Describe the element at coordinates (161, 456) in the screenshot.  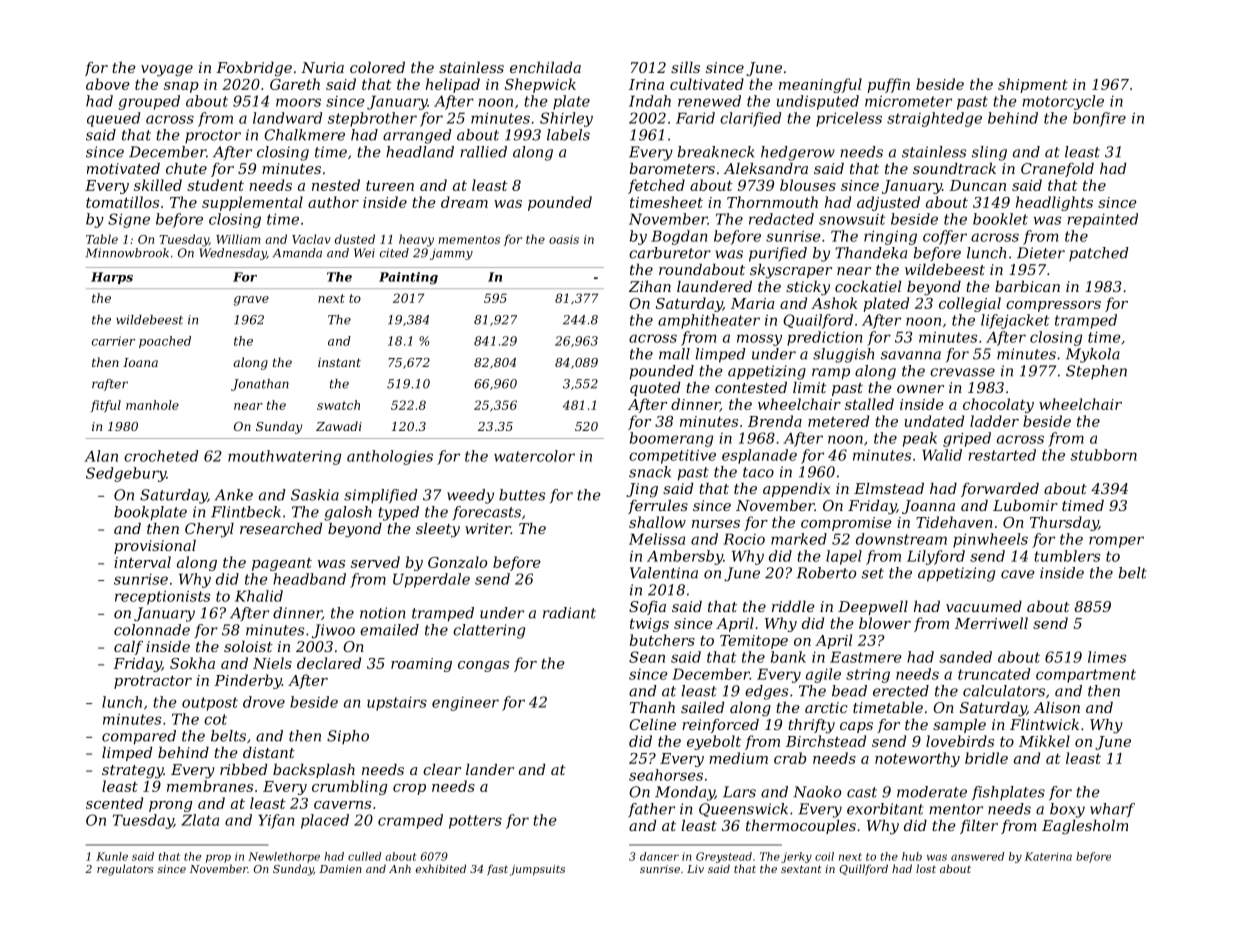
I see `crocheted` at that location.
